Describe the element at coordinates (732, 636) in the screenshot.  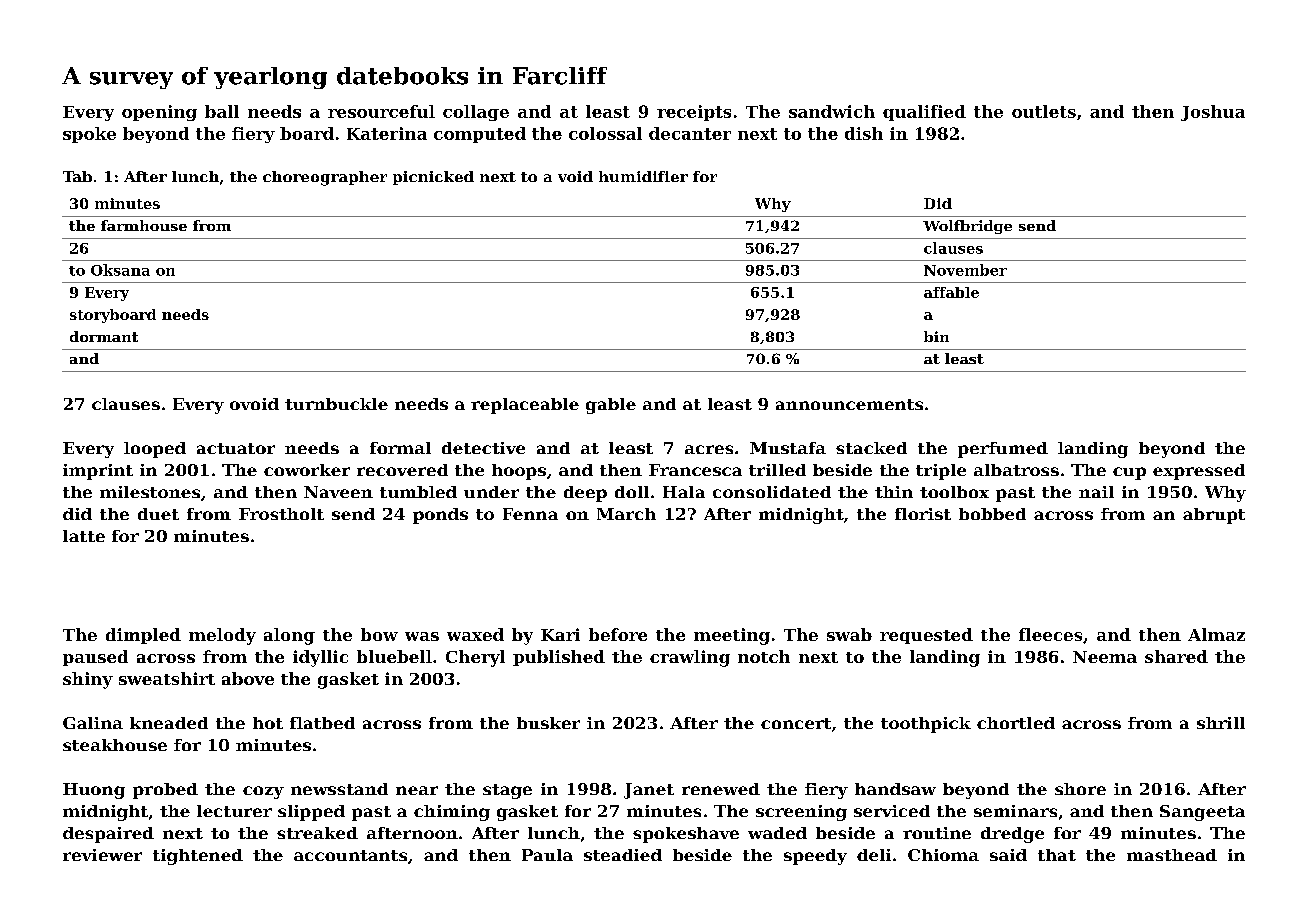
I see `meeting` at that location.
